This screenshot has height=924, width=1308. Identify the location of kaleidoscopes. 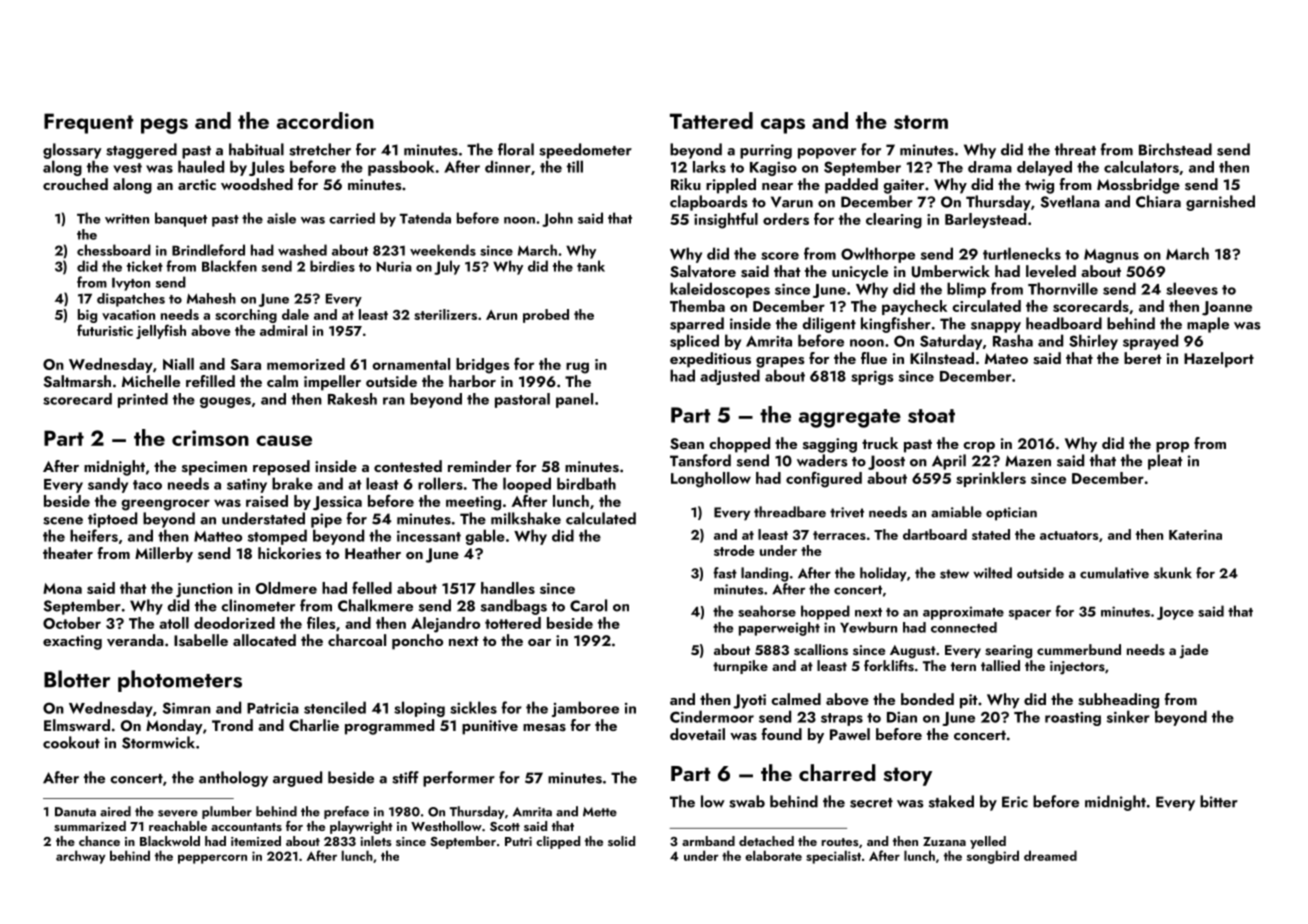
(720, 290).
